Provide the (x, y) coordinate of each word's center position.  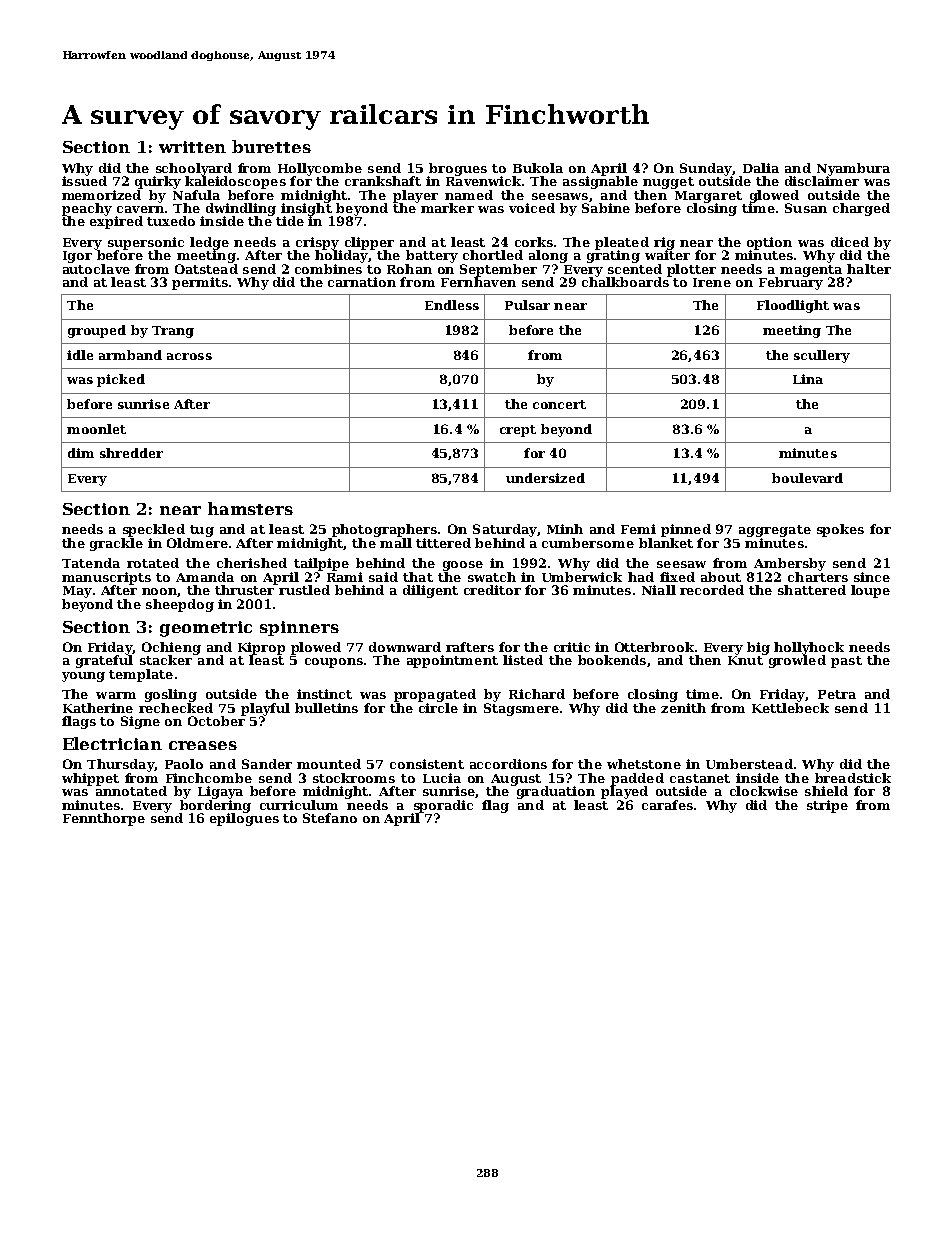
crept (518, 431)
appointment (452, 661)
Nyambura (853, 169)
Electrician (112, 743)
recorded (712, 590)
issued (84, 181)
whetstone (644, 764)
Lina (808, 379)
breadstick (853, 778)
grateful (104, 661)
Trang (173, 332)
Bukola (538, 168)
